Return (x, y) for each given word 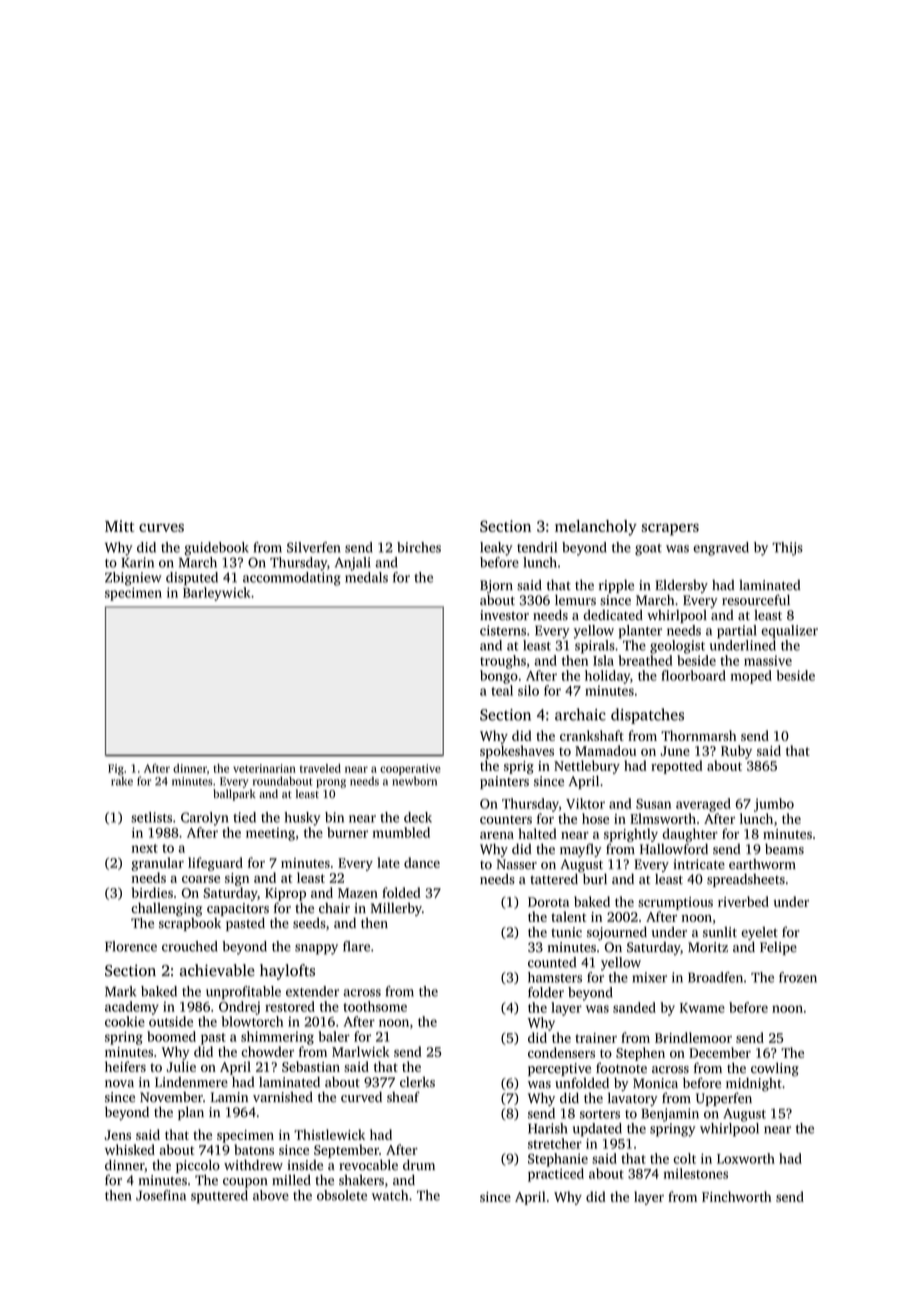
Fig (116, 770)
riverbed (743, 901)
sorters (600, 1114)
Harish (548, 1128)
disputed (192, 579)
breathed (645, 660)
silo (528, 690)
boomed (171, 1036)
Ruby (736, 752)
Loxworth (746, 1158)
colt (684, 1158)
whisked (130, 1149)
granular (158, 864)
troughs (503, 662)
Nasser (517, 864)
